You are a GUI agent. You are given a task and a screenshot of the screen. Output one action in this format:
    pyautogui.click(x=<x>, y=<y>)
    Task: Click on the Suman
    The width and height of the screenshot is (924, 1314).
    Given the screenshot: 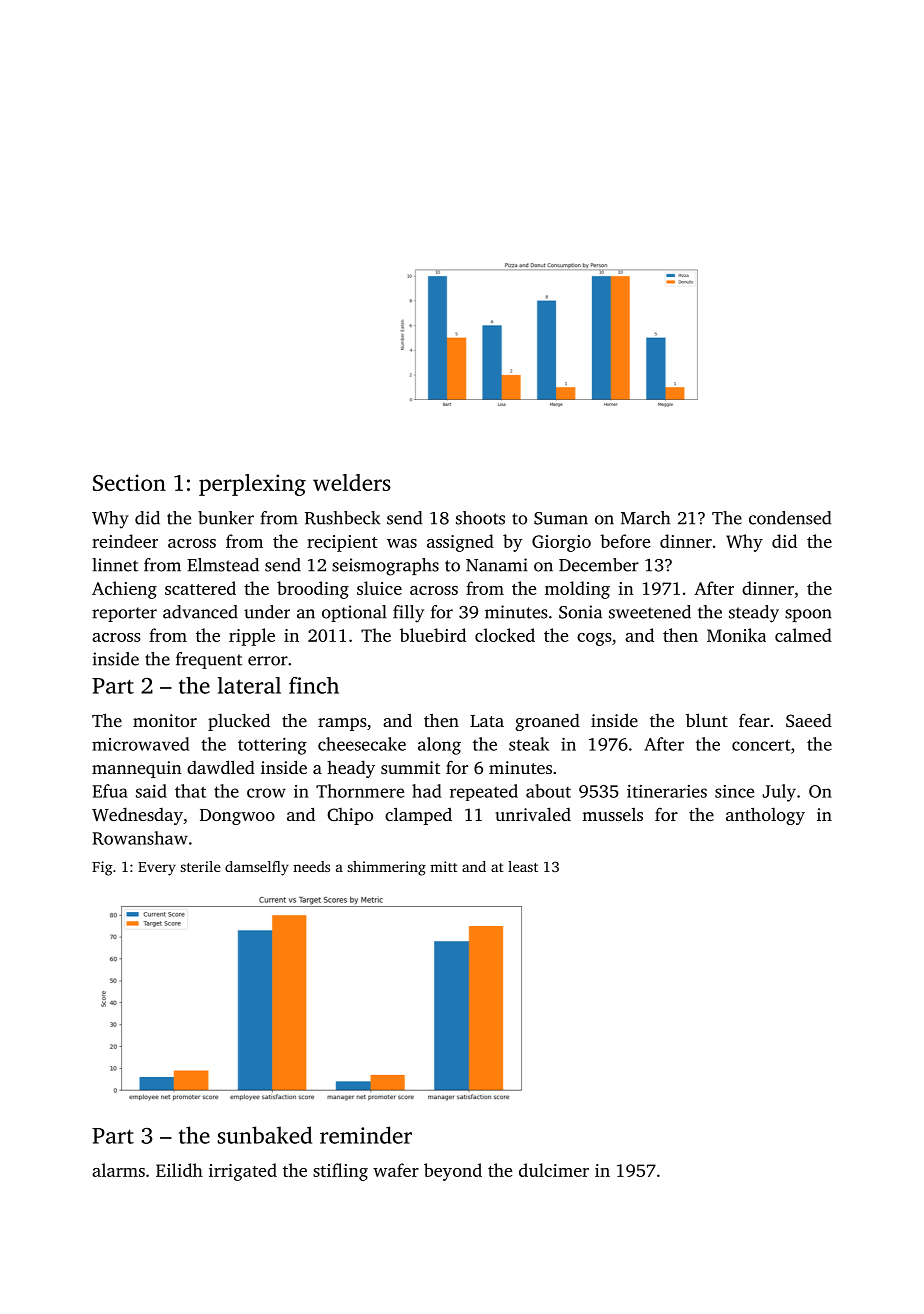 What is the action you would take?
    pyautogui.click(x=561, y=518)
